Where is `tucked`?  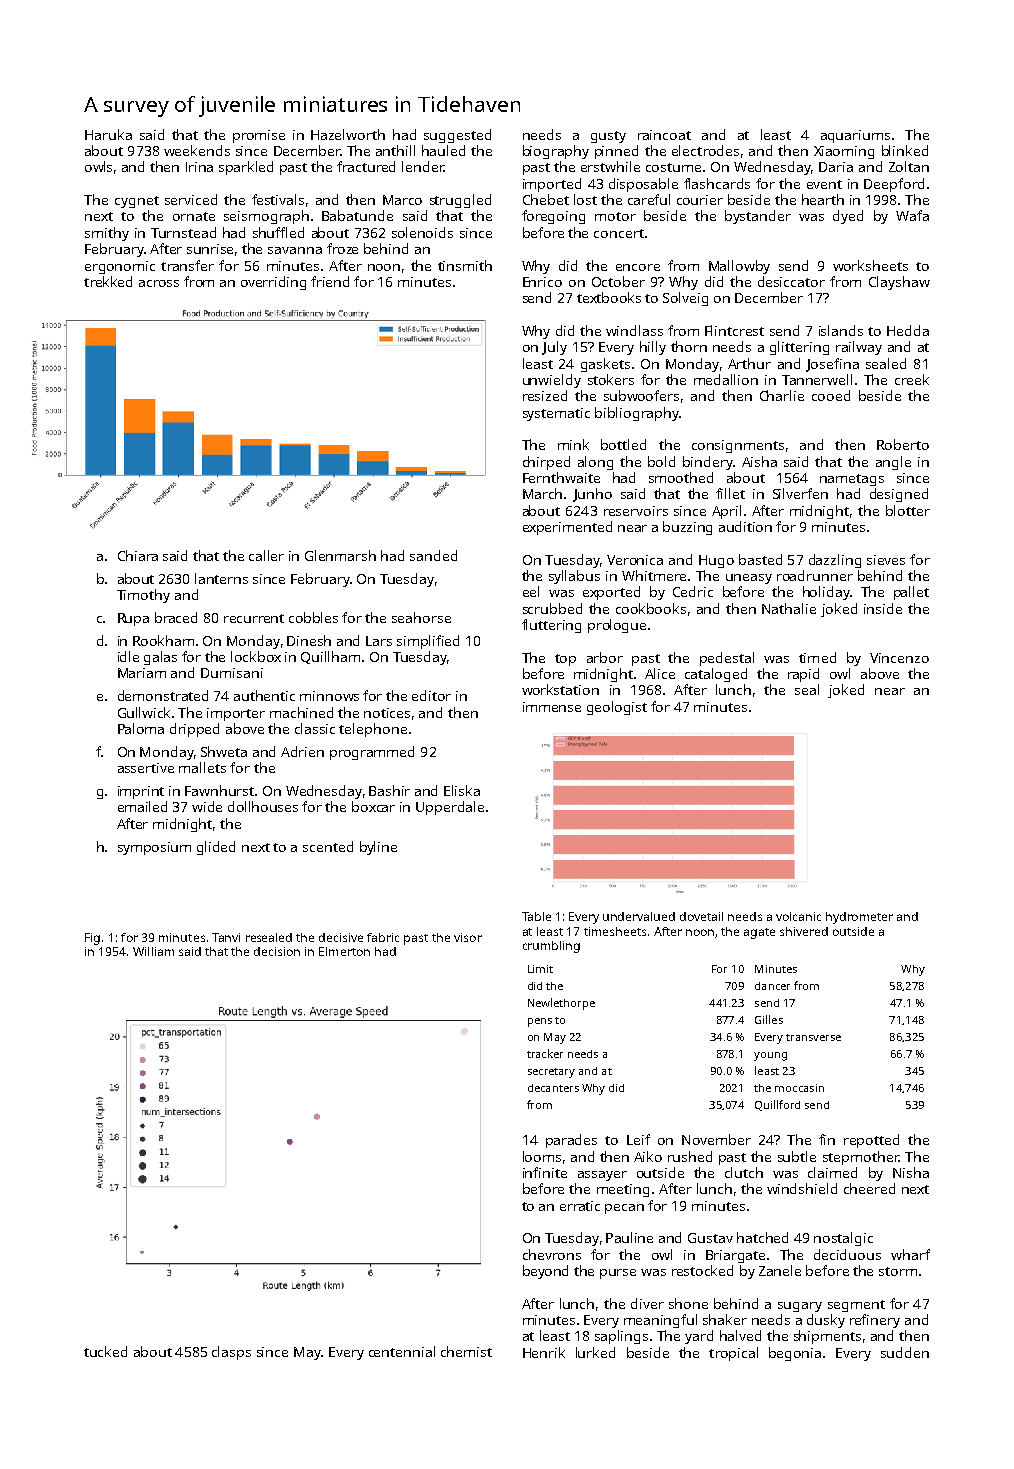 tucked is located at coordinates (105, 1351).
